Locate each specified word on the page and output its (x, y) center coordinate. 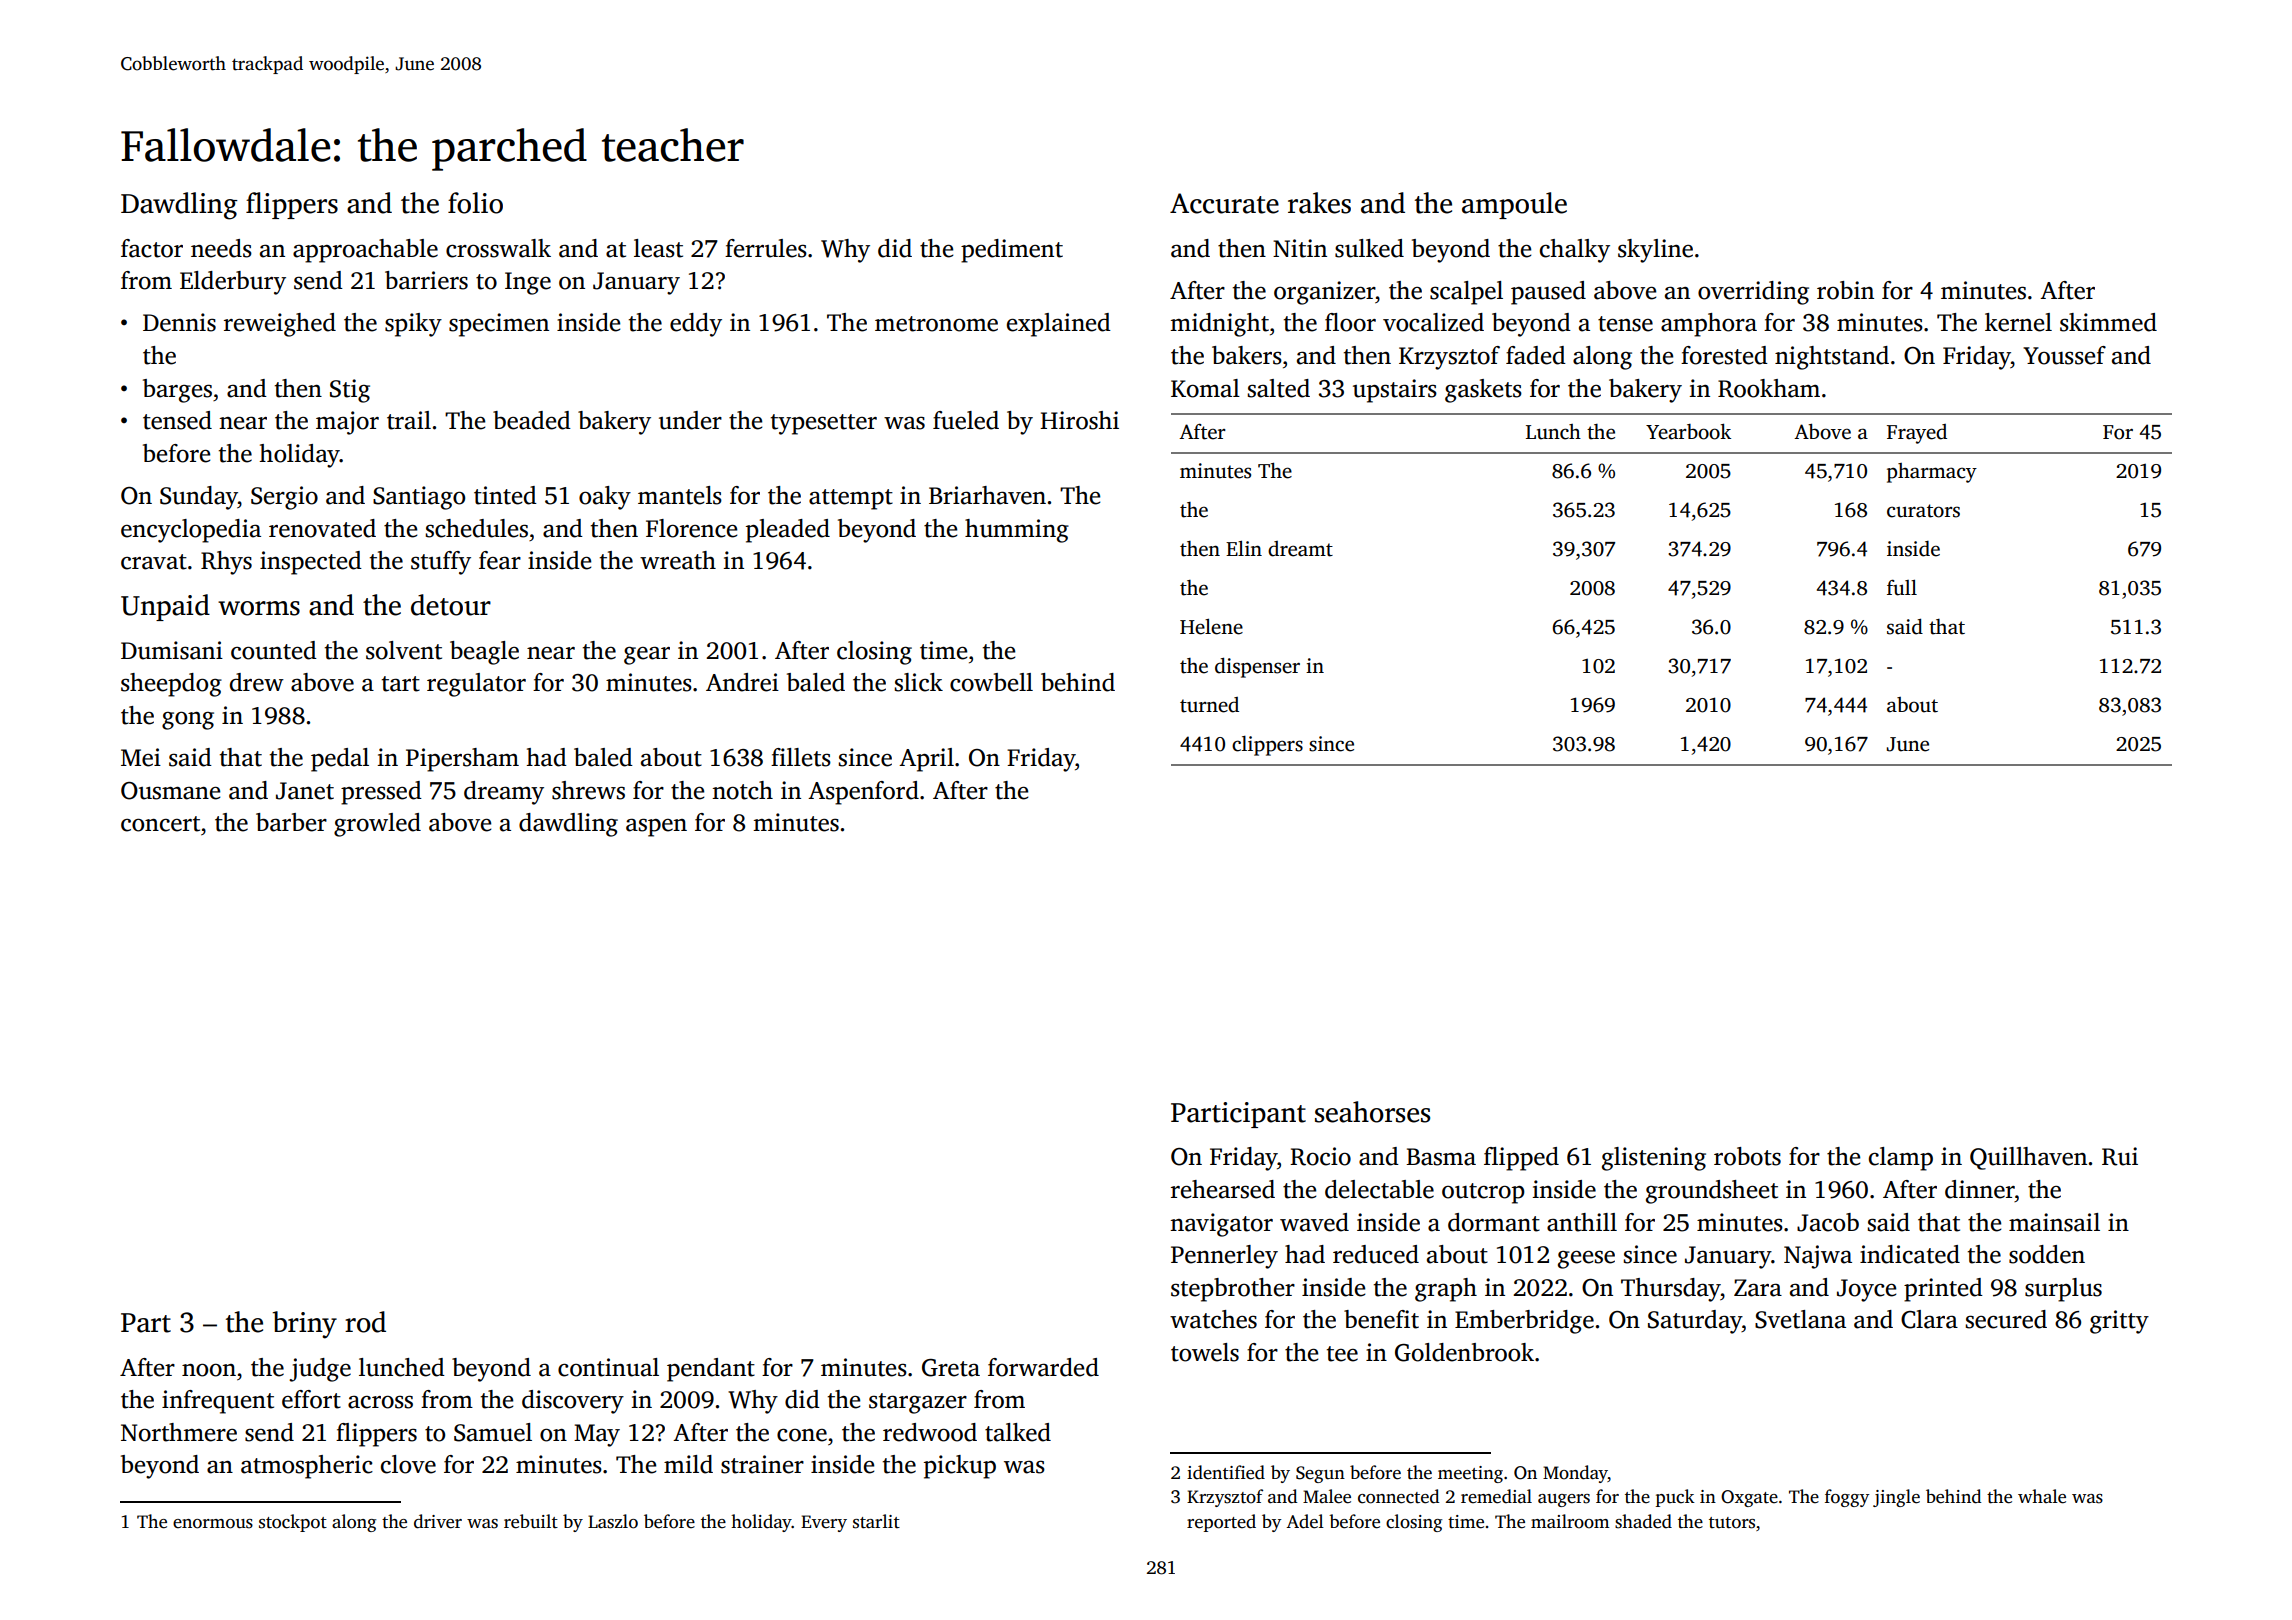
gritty (2119, 1322)
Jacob (1828, 1222)
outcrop (1483, 1193)
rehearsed (1223, 1189)
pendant (711, 1370)
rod (365, 1322)
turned (1209, 705)
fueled (966, 420)
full (1902, 587)
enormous (213, 1524)
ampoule (1514, 205)
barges (177, 391)
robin (1845, 290)
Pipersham (462, 760)
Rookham (1769, 388)
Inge (528, 283)
